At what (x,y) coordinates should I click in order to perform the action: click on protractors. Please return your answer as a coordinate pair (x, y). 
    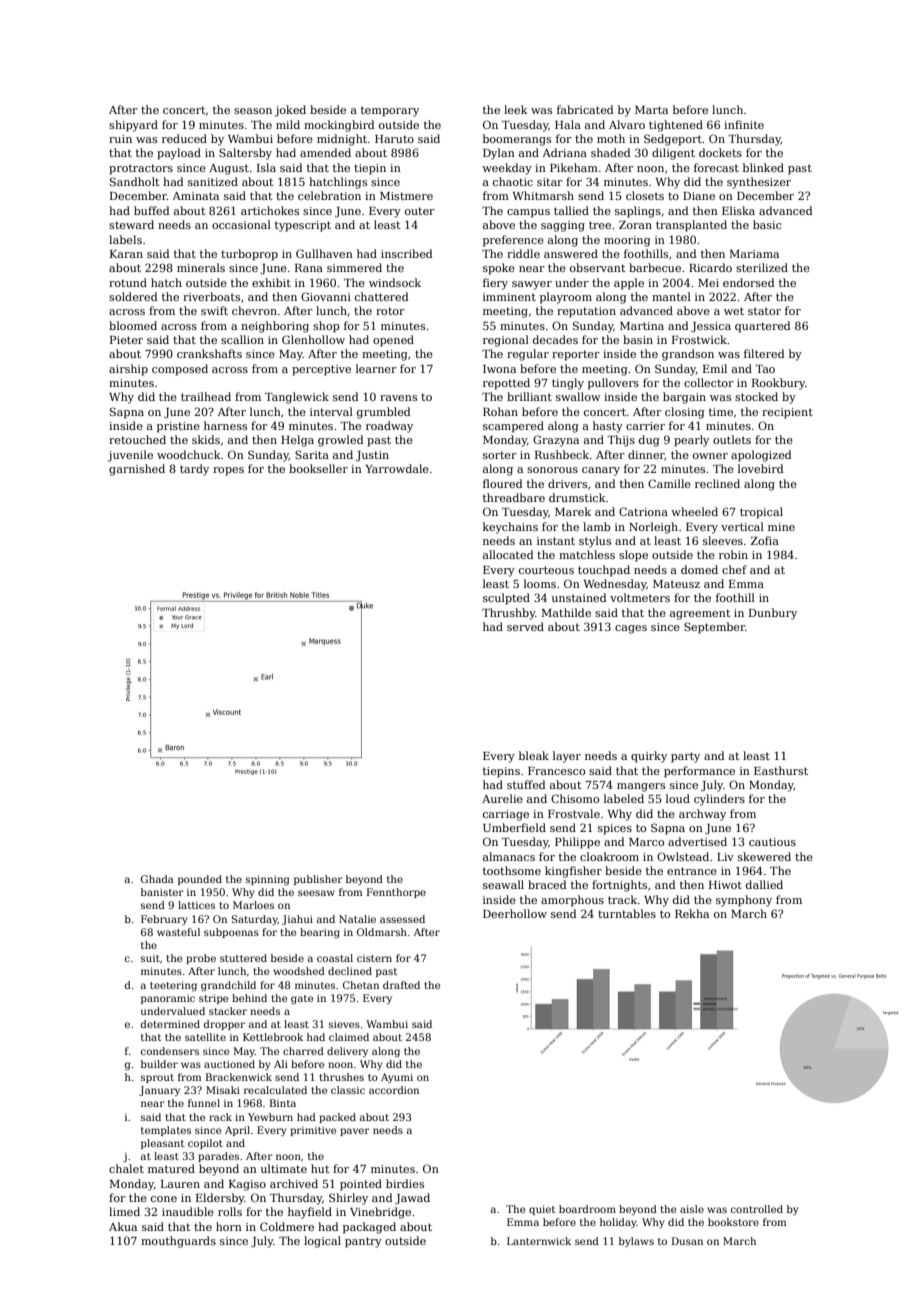
    Looking at the image, I should click on (141, 169).
